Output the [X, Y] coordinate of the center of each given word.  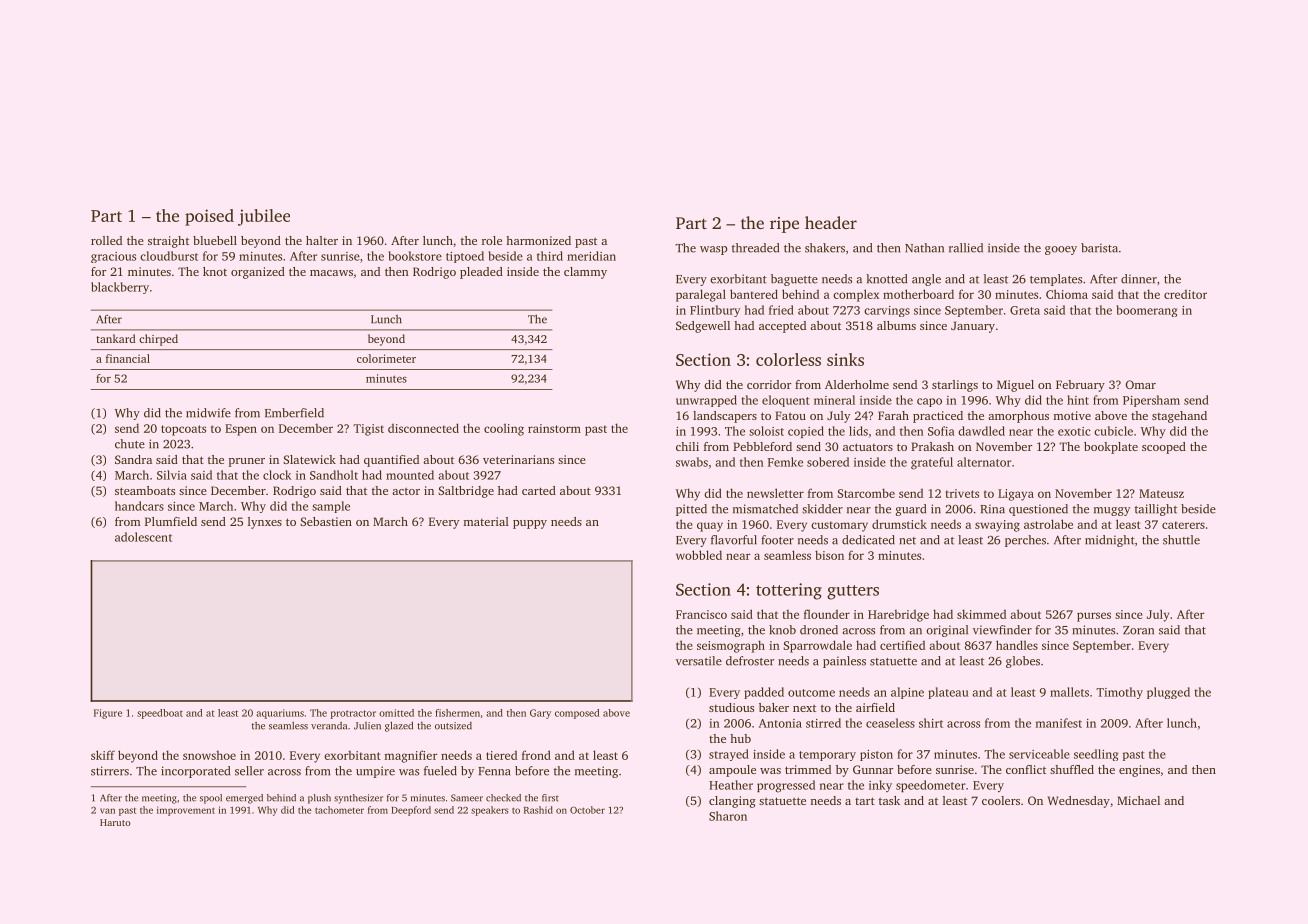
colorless [788, 359]
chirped [158, 340]
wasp [713, 250]
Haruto [115, 822]
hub [740, 738]
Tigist [368, 430]
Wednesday [1079, 802]
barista [1099, 248]
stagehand [1179, 417]
